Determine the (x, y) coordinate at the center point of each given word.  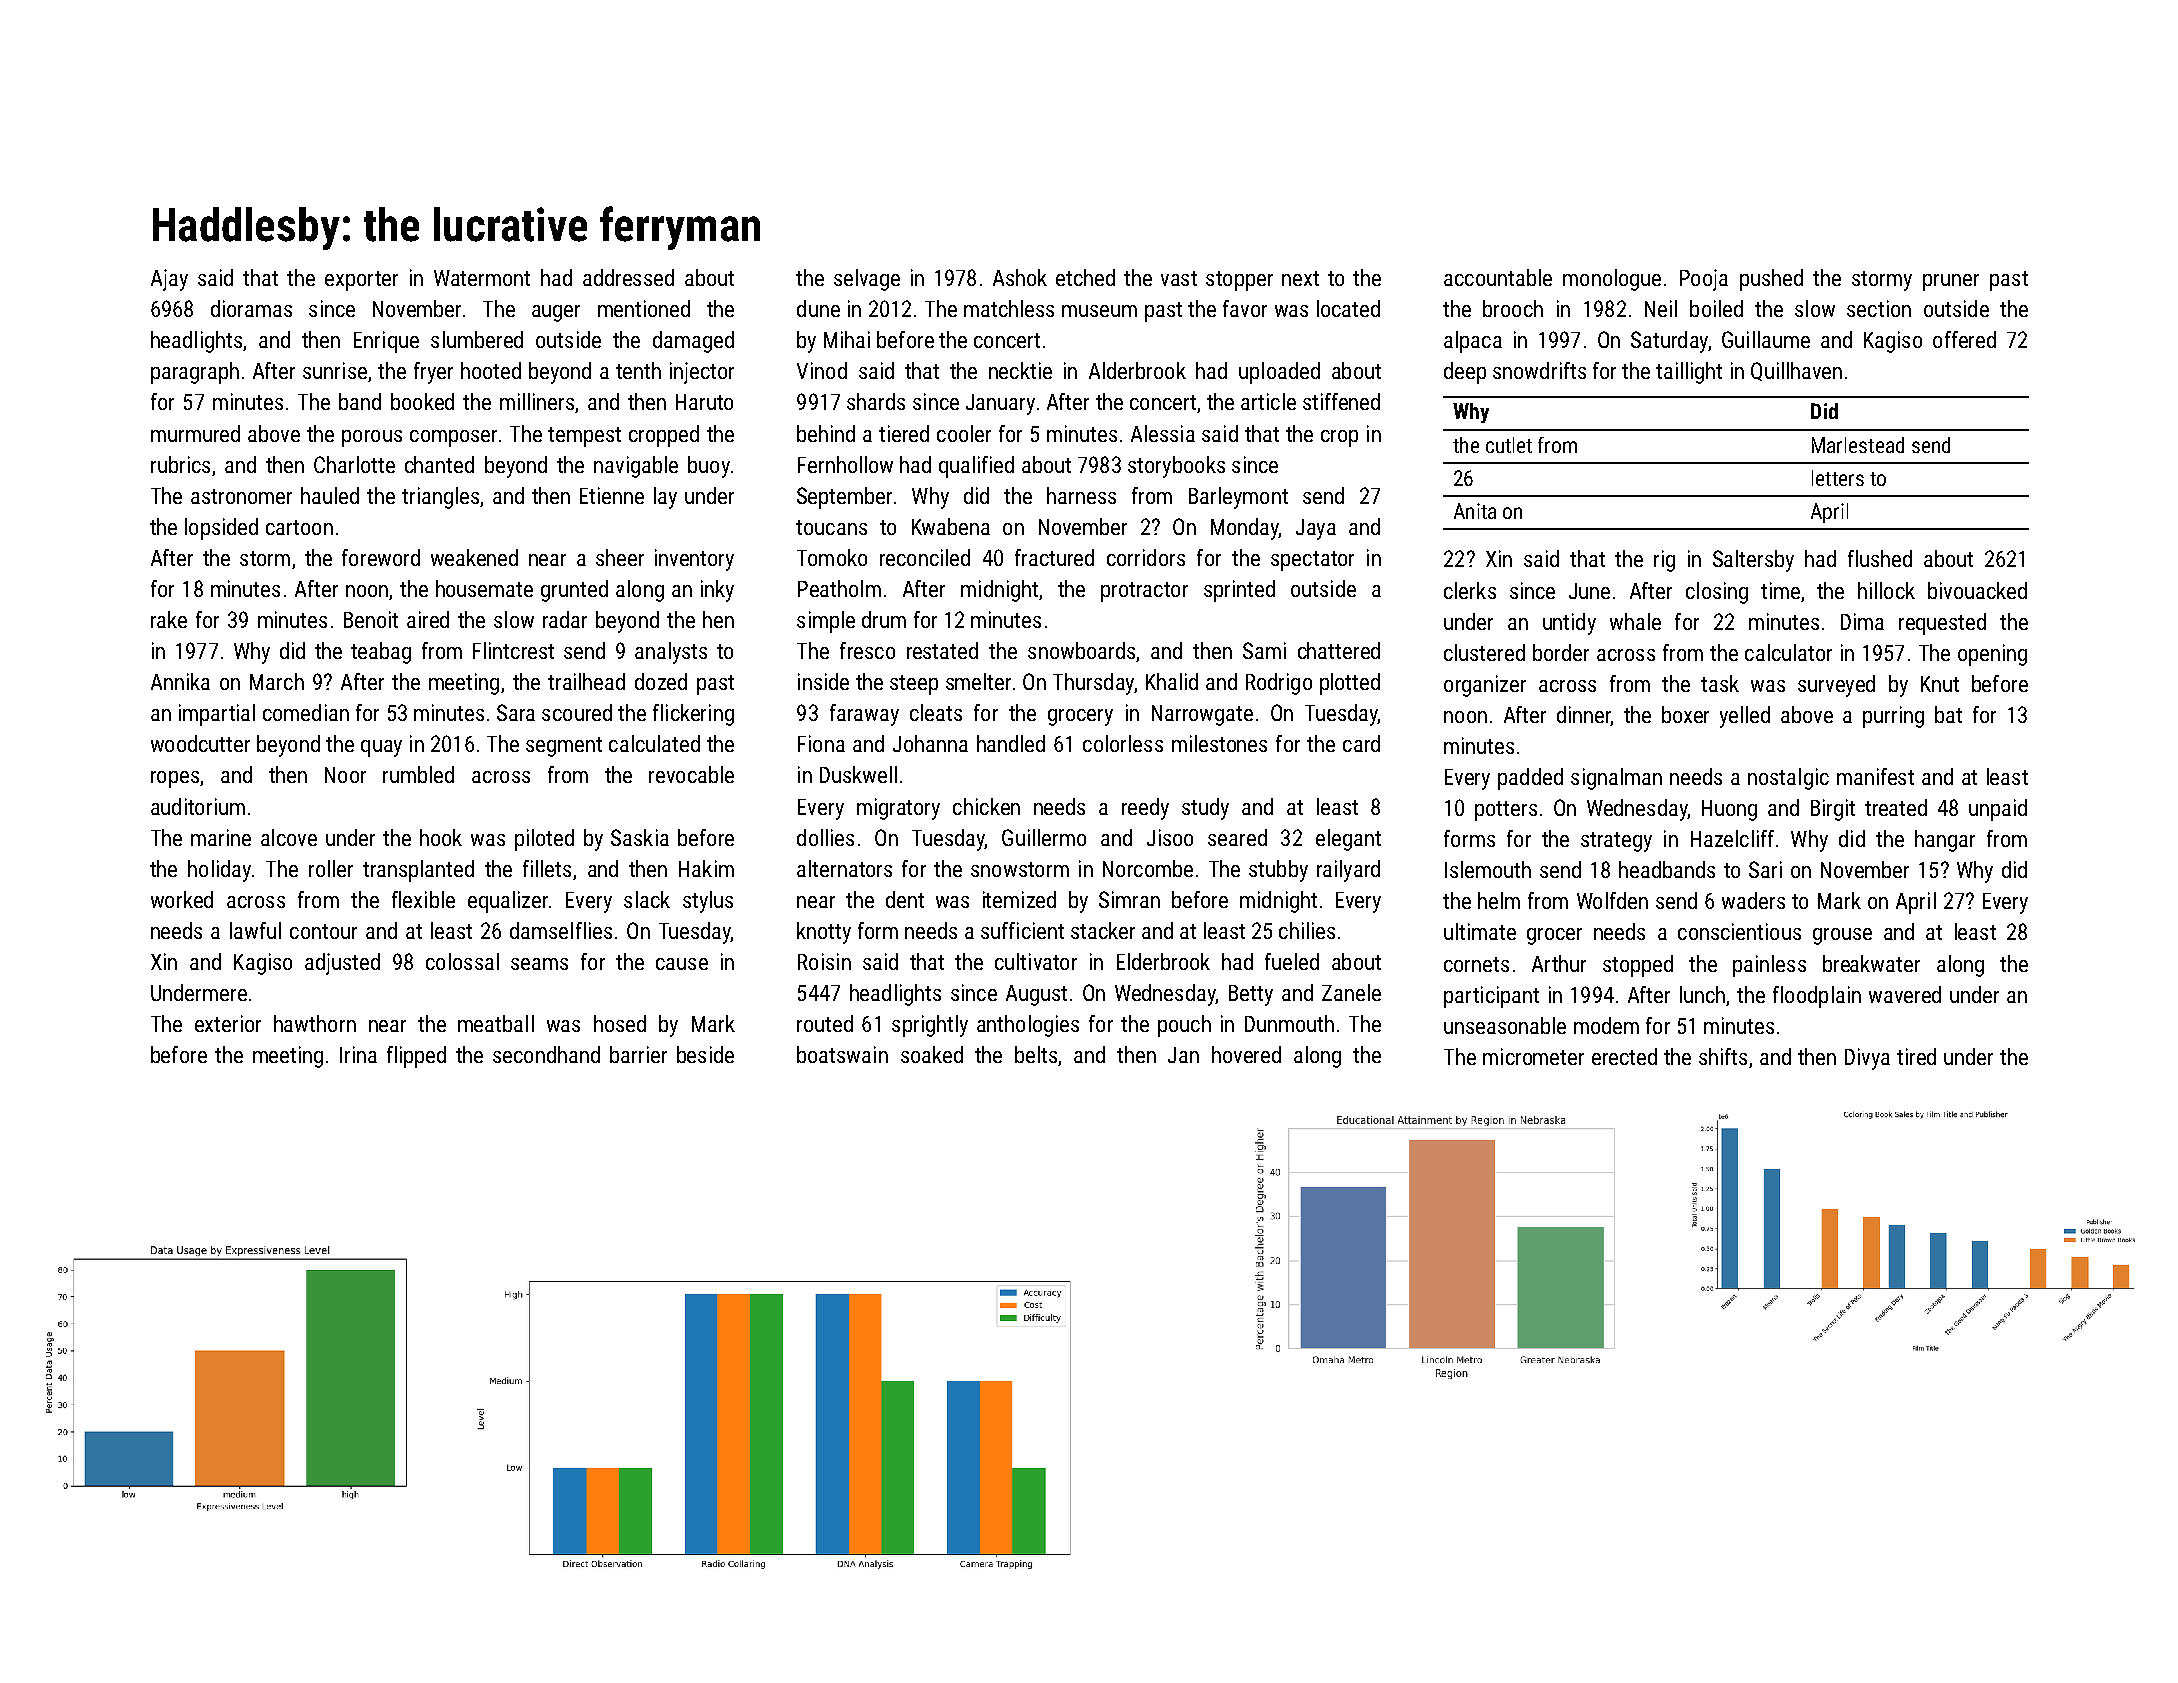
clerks (1470, 590)
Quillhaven (1796, 371)
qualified (976, 467)
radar (565, 619)
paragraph (195, 373)
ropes (175, 779)
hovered (1246, 1054)
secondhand (546, 1054)
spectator (1312, 561)
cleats (936, 712)
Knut (1940, 684)
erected (1624, 1056)
